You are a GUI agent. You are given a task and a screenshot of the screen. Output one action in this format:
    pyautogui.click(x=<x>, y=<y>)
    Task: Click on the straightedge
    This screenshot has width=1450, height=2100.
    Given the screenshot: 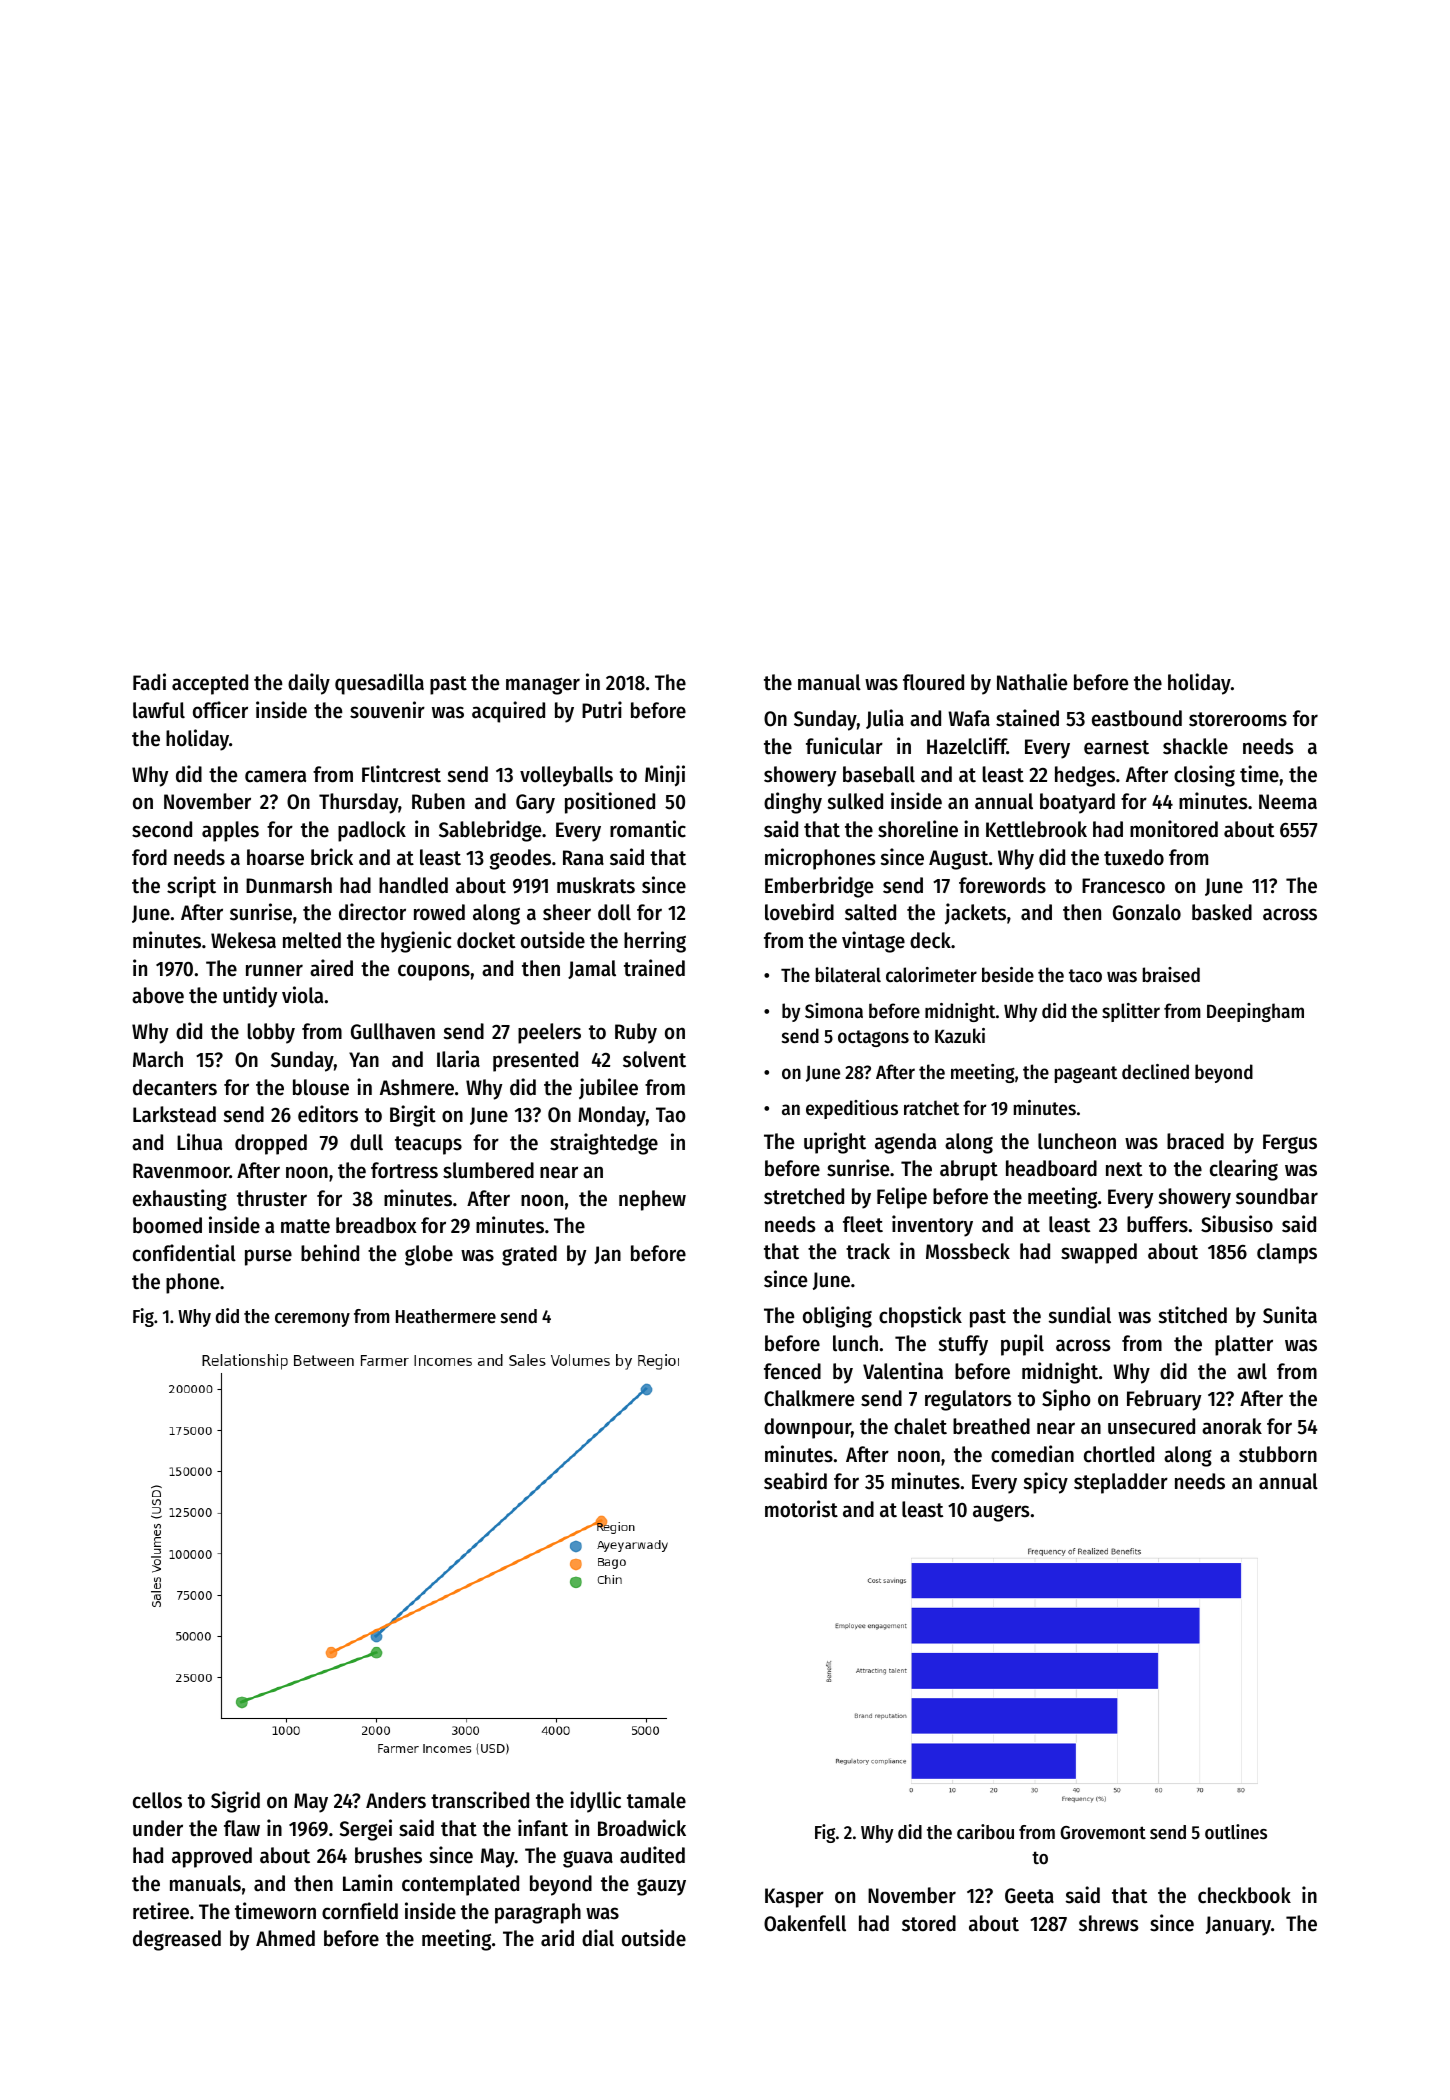 What is the action you would take?
    pyautogui.click(x=604, y=1144)
